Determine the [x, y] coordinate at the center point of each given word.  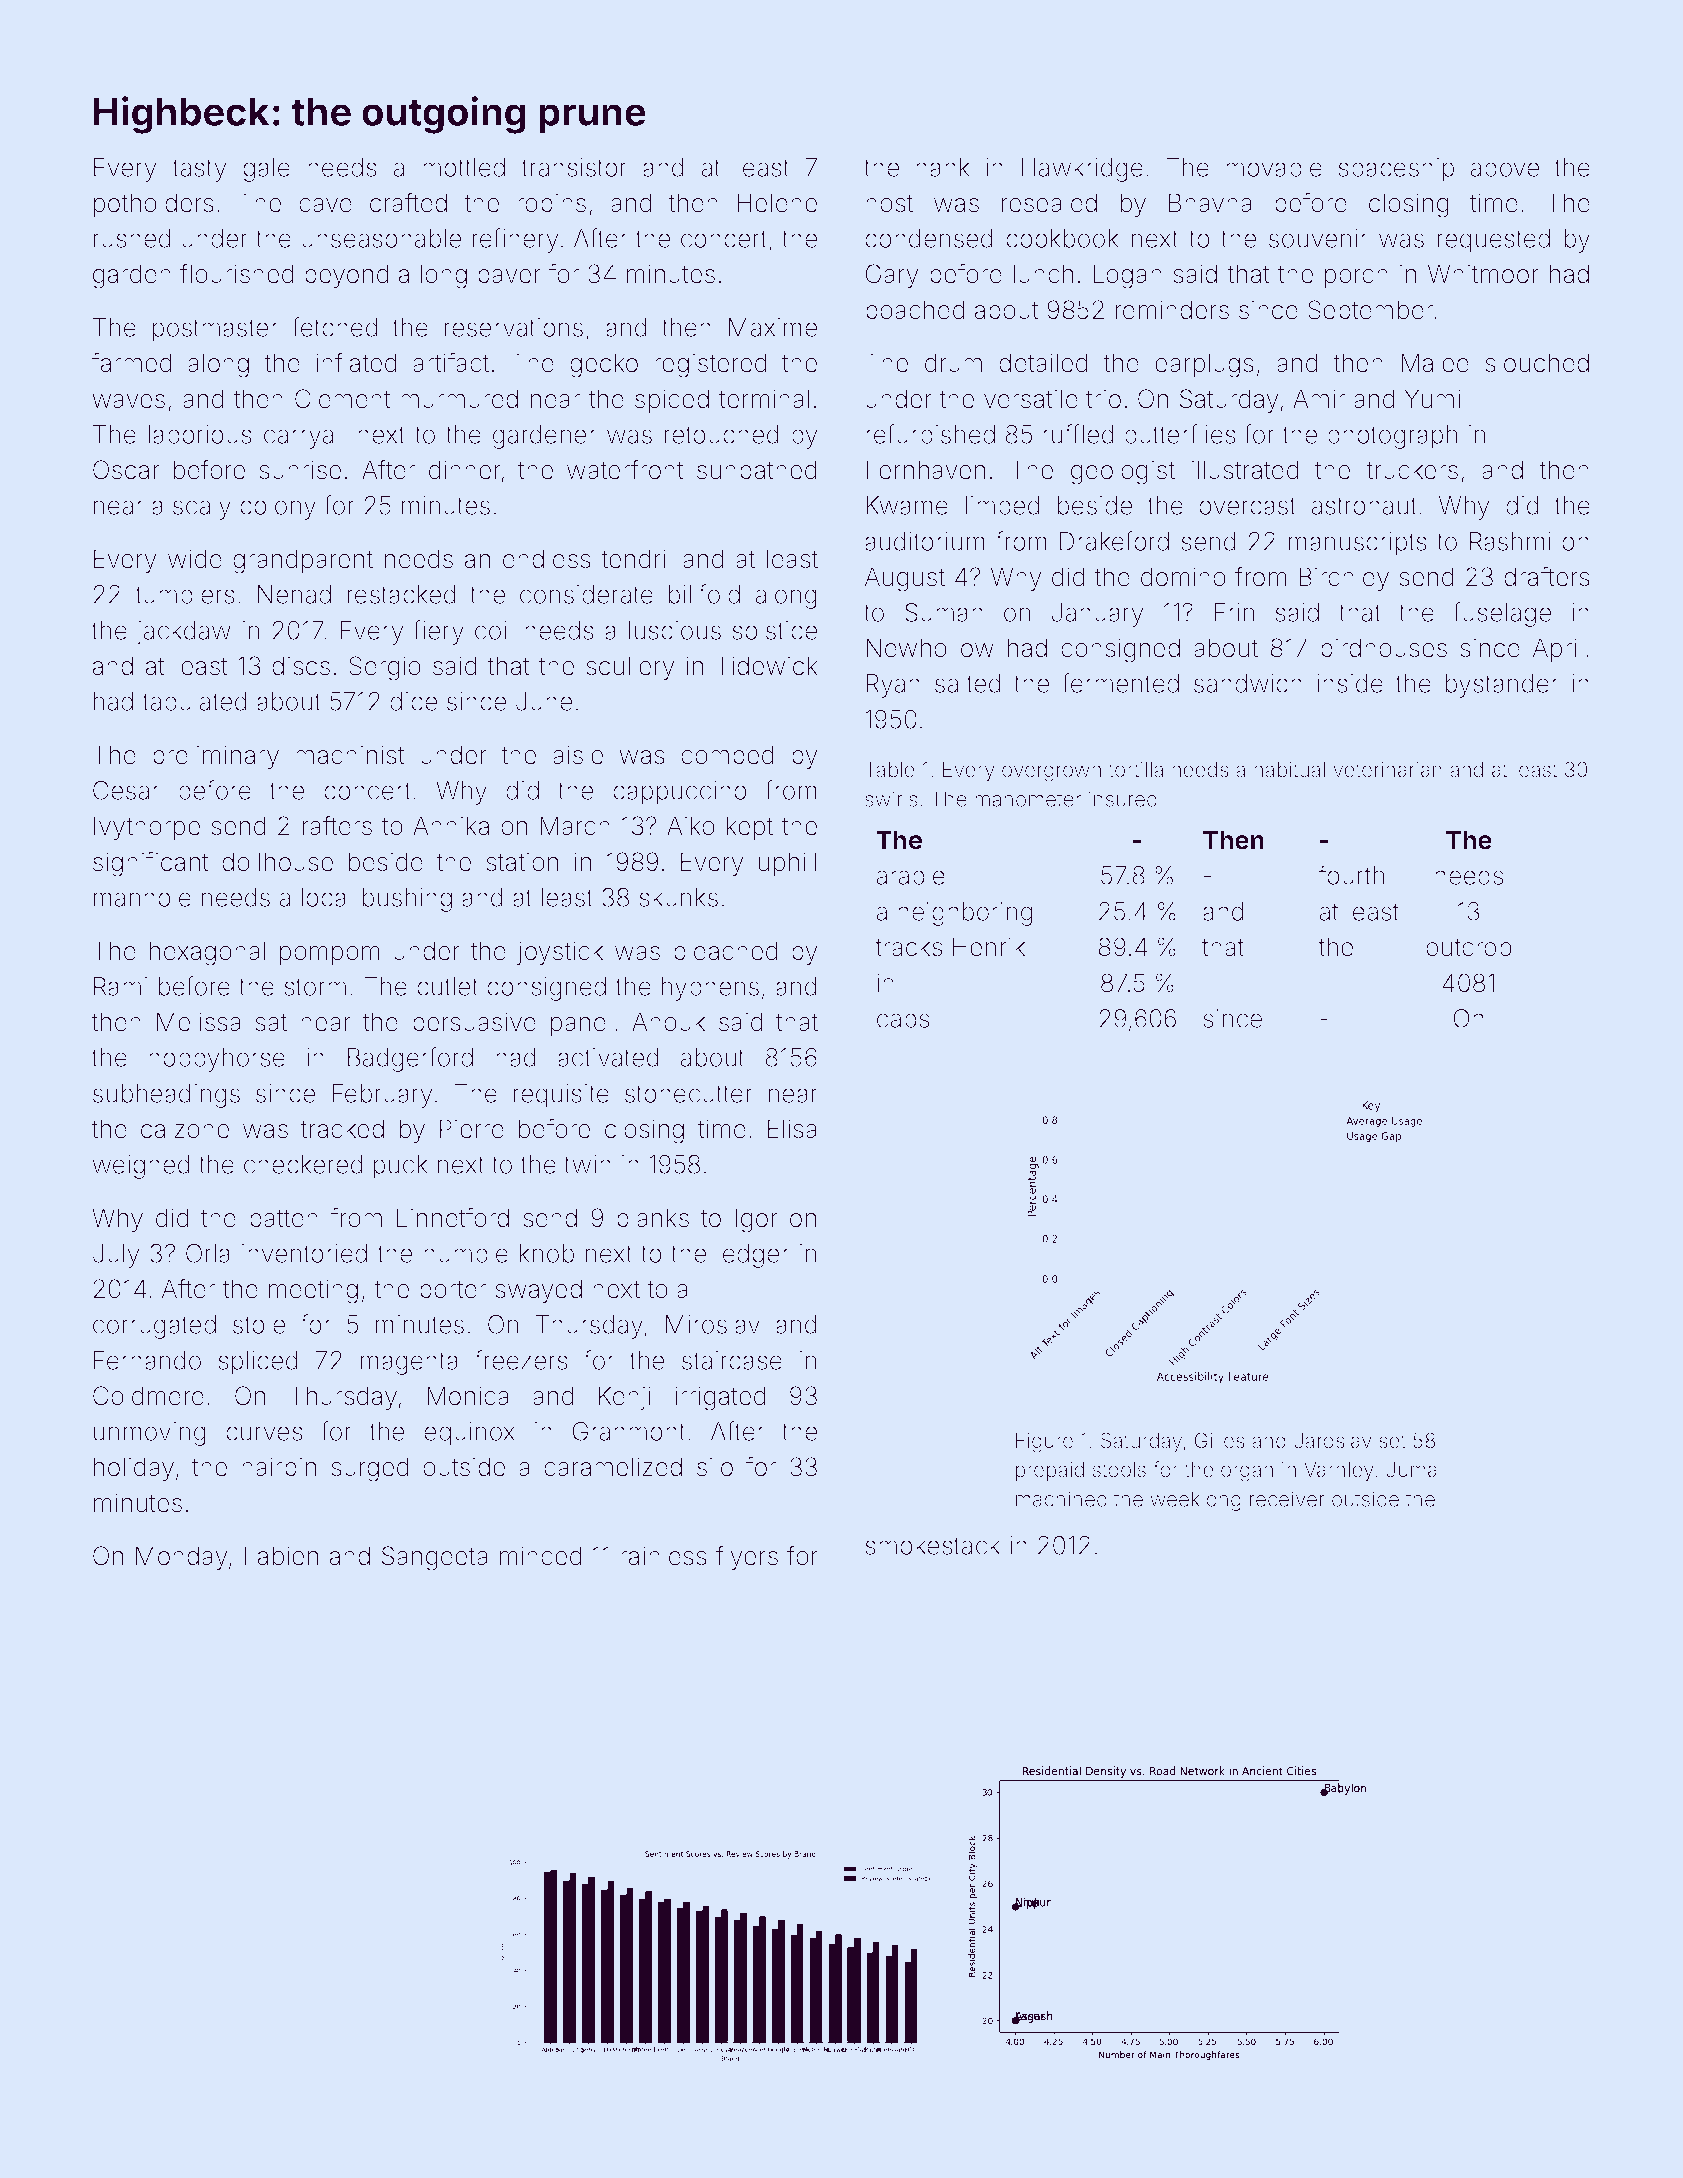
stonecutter [689, 1094]
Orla [208, 1253]
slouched [1537, 363]
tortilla [1135, 770]
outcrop [1469, 950]
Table [890, 770]
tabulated [194, 701]
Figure [1044, 1443]
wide [195, 559]
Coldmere [148, 1396]
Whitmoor [1483, 274]
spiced [672, 401]
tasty [199, 170]
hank [943, 167]
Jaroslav [1333, 1441]
